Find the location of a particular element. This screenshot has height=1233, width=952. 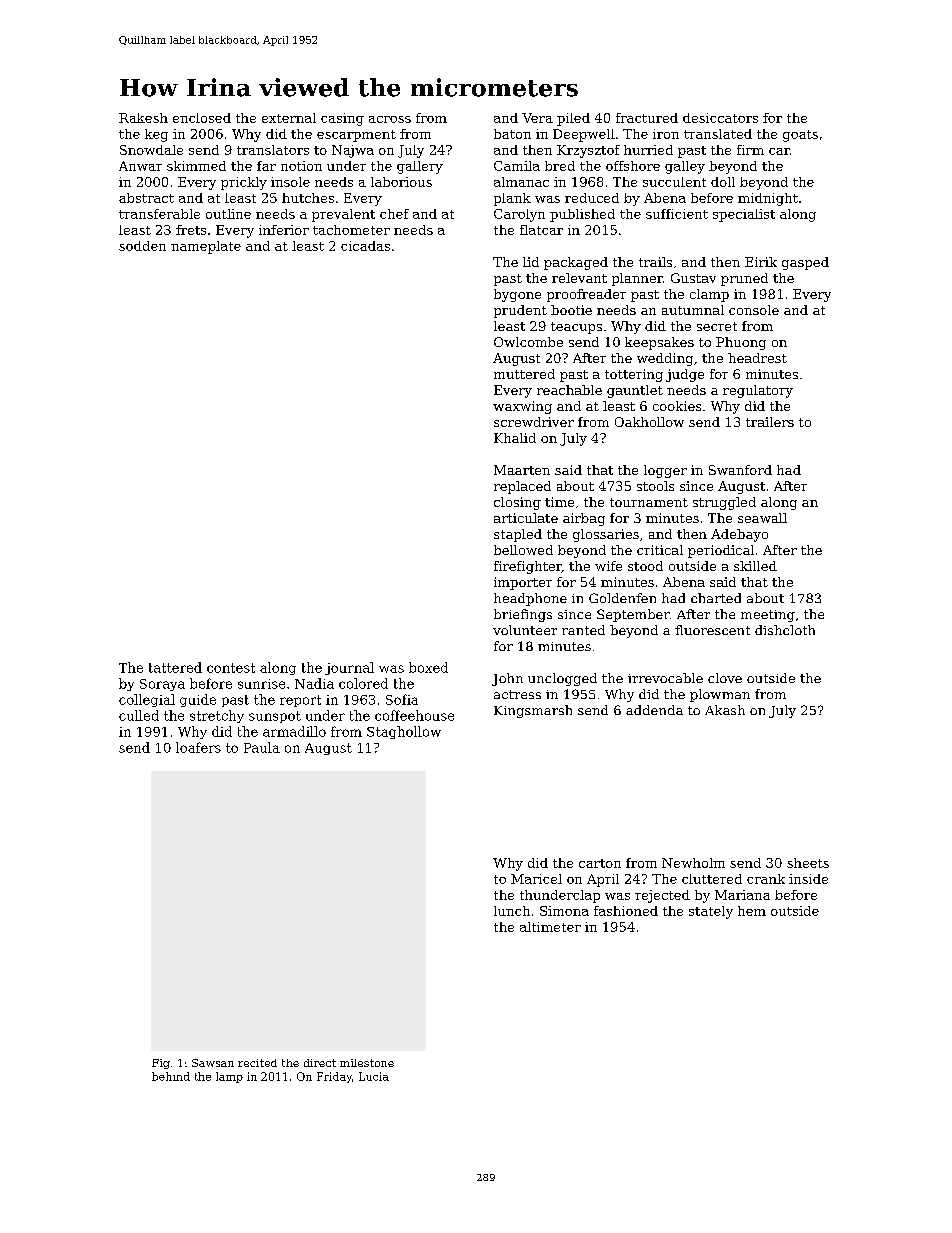

Staghollow is located at coordinates (404, 732).
